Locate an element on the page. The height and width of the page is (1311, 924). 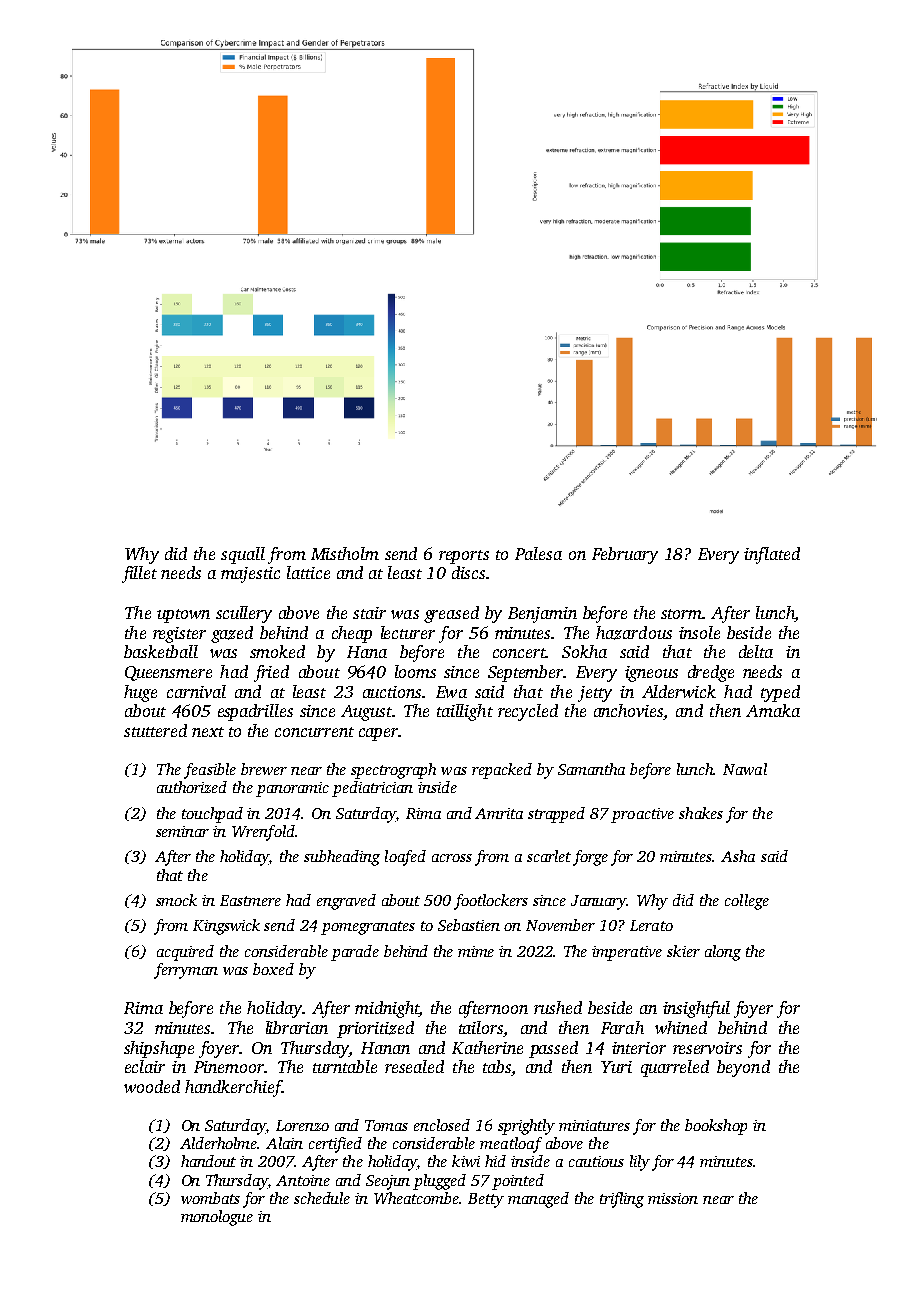
handout is located at coordinates (208, 1161).
